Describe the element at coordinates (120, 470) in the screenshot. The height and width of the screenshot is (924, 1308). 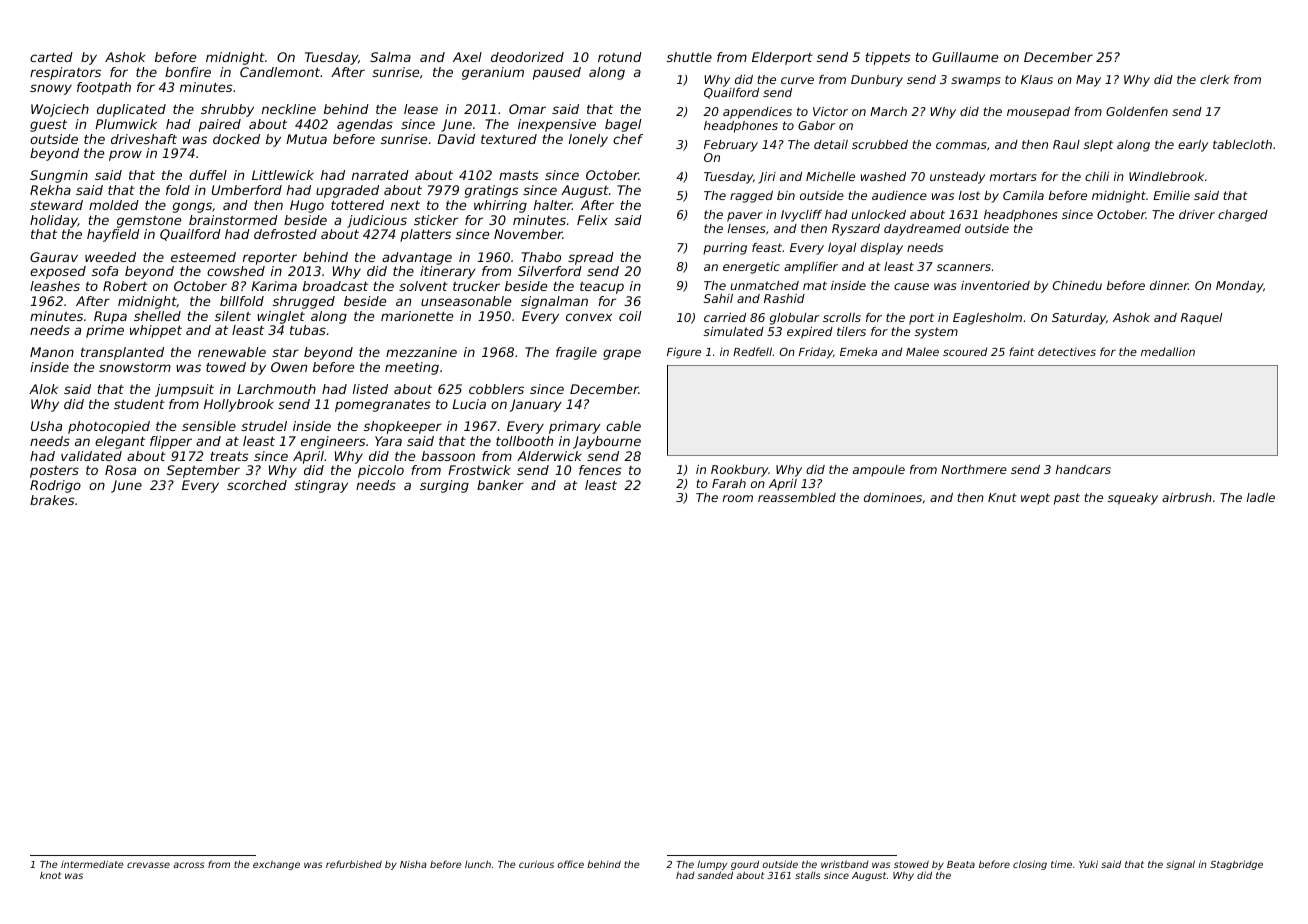
I see `Rosa` at that location.
